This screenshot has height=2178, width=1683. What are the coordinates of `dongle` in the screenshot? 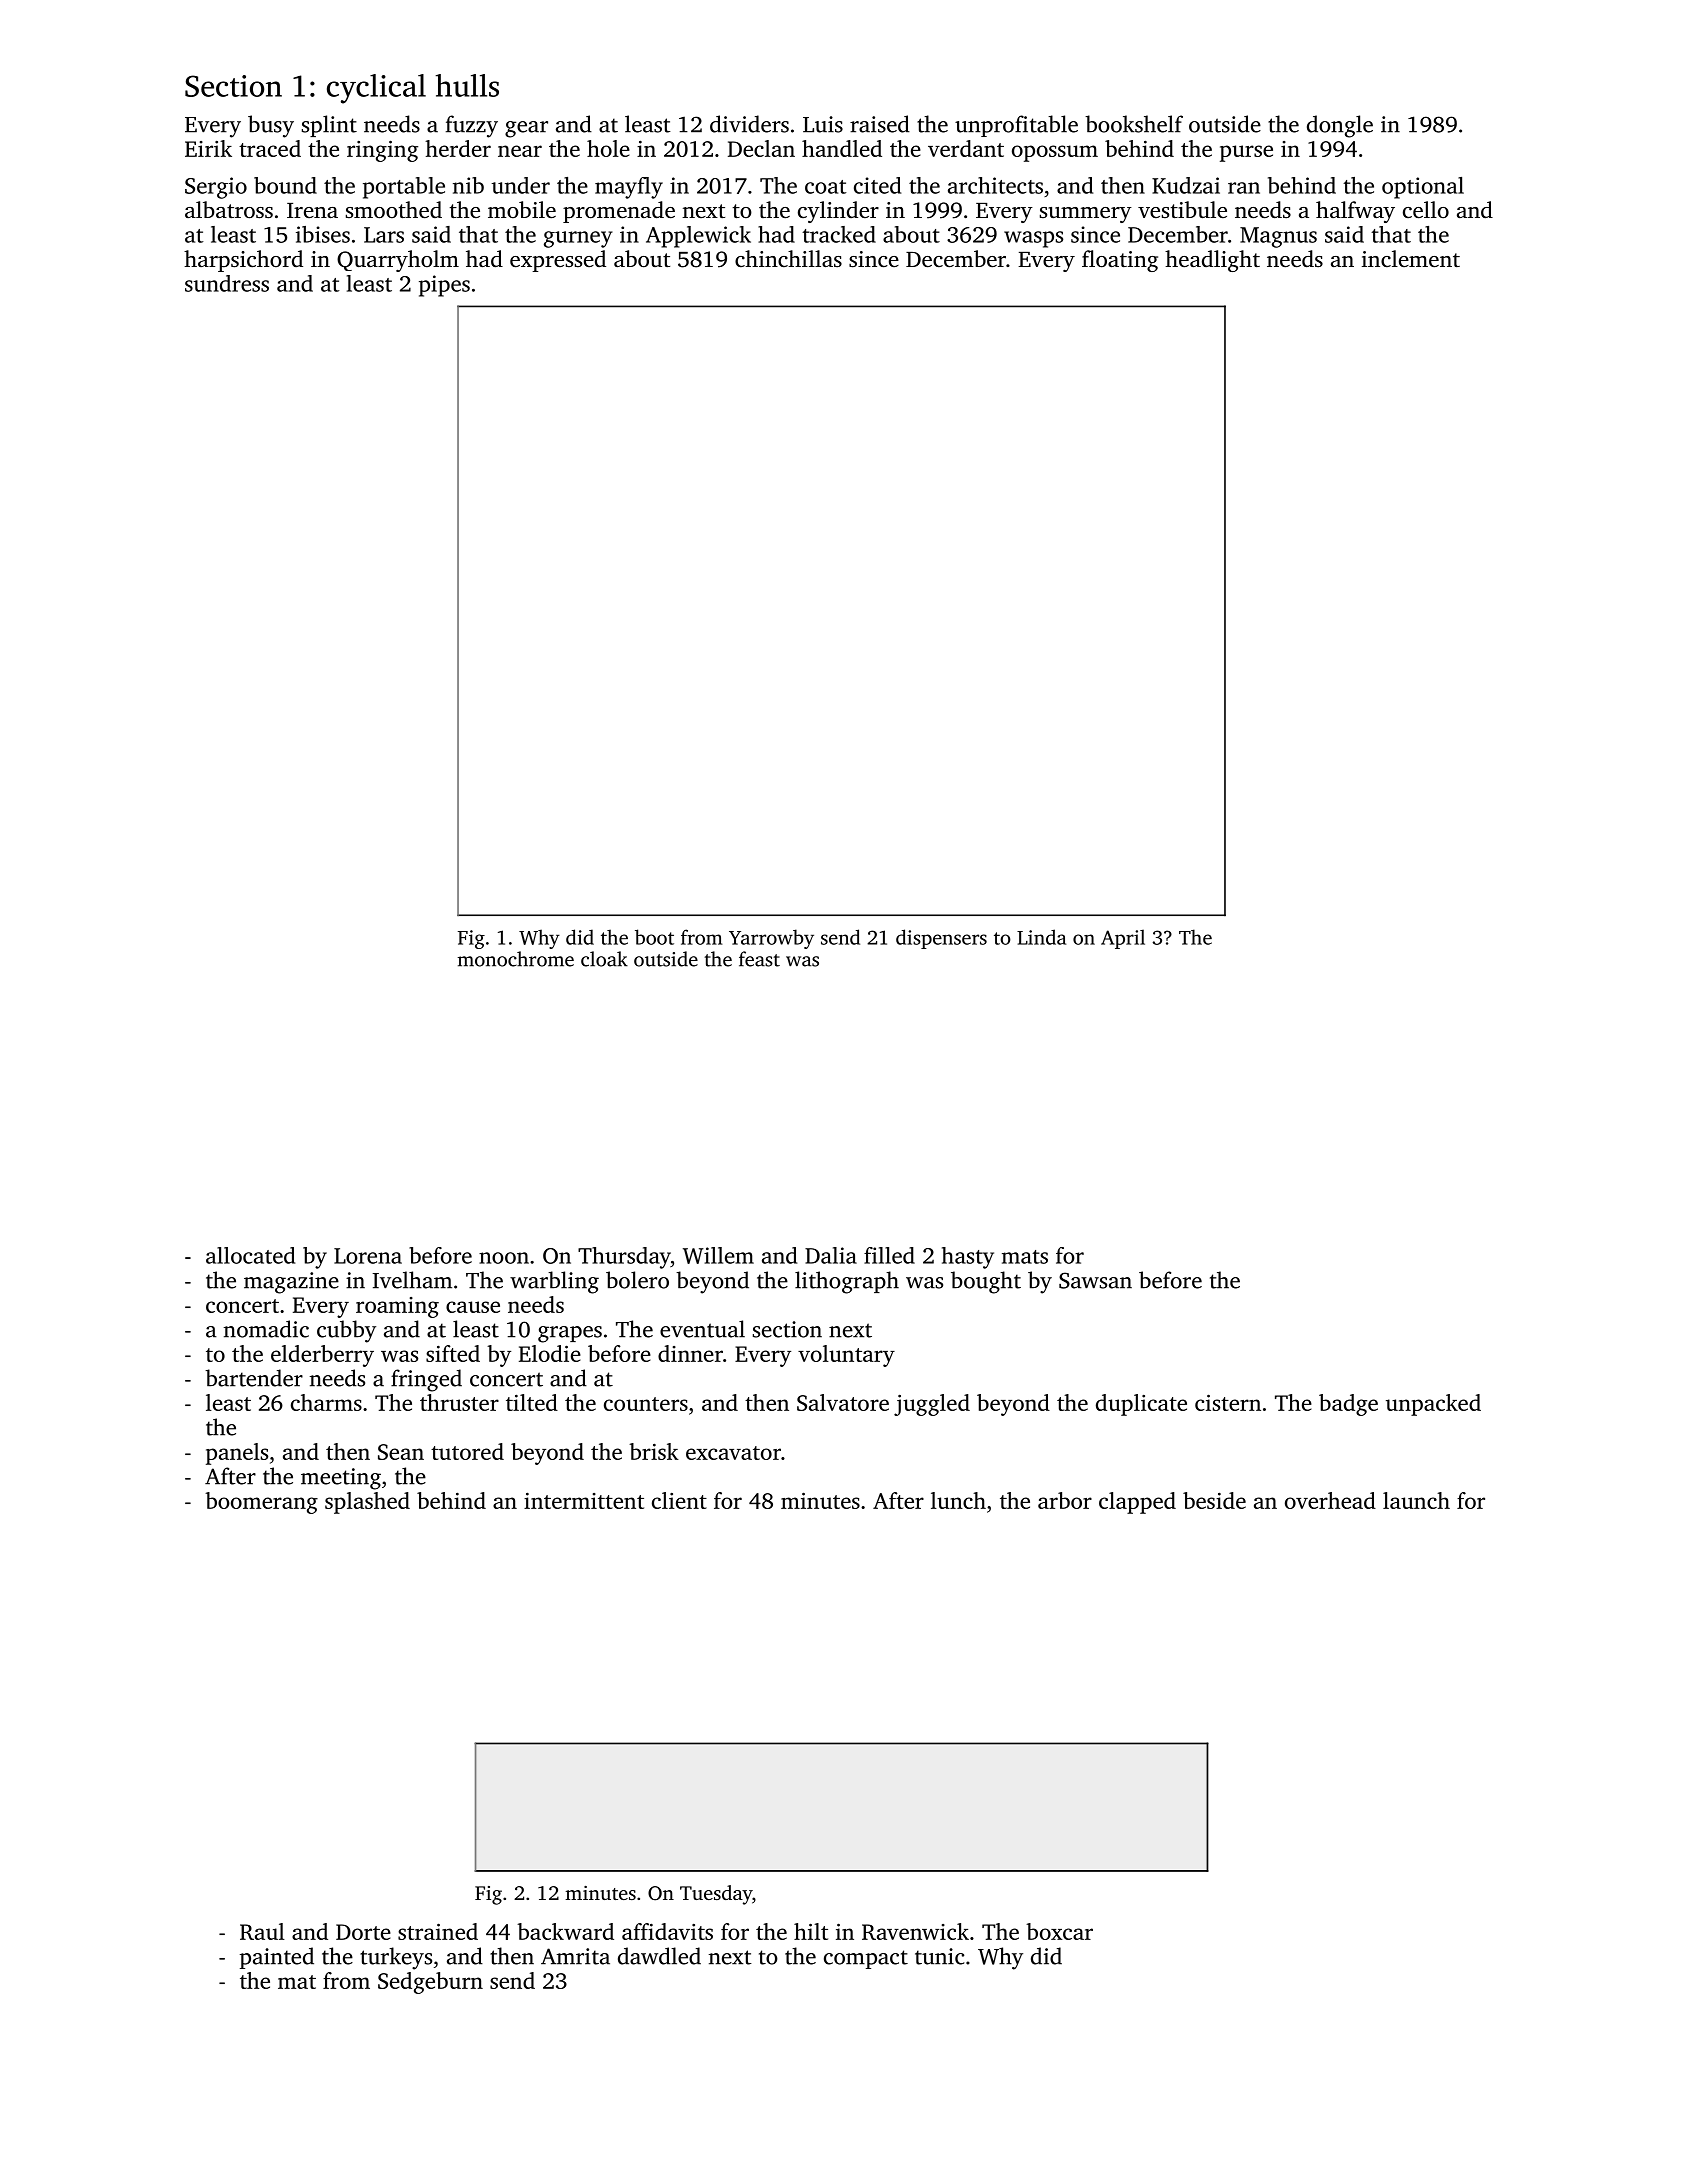 It's located at (1340, 126).
